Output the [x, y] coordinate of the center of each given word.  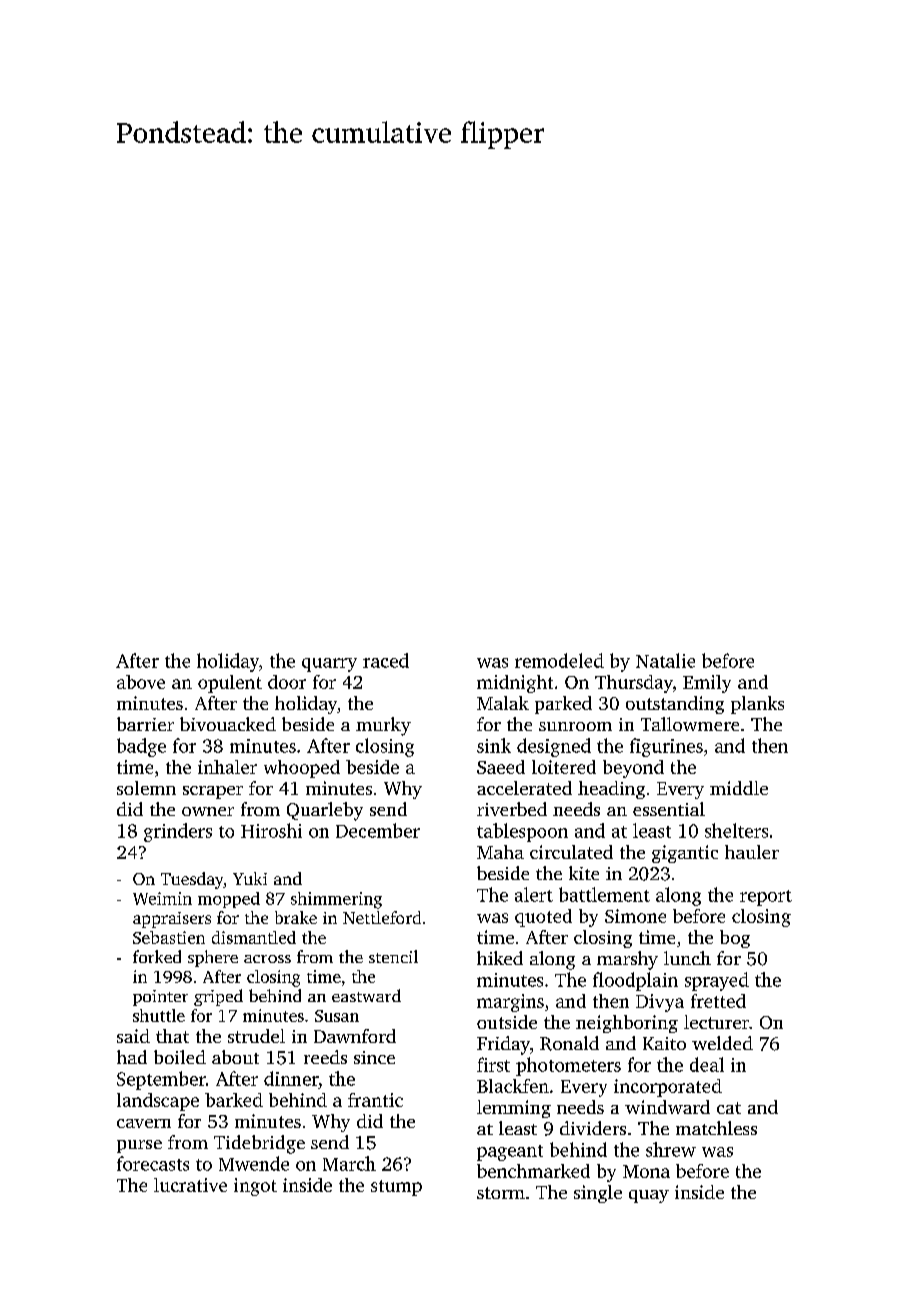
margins [510, 1003]
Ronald [569, 1043]
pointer [160, 998]
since [374, 1057]
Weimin [162, 898]
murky [383, 726]
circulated [571, 852]
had [132, 1057]
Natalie [665, 660]
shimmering [336, 900]
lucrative [190, 1185]
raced [386, 660]
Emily [707, 684]
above [141, 682]
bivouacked [228, 724]
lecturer [716, 1022]
